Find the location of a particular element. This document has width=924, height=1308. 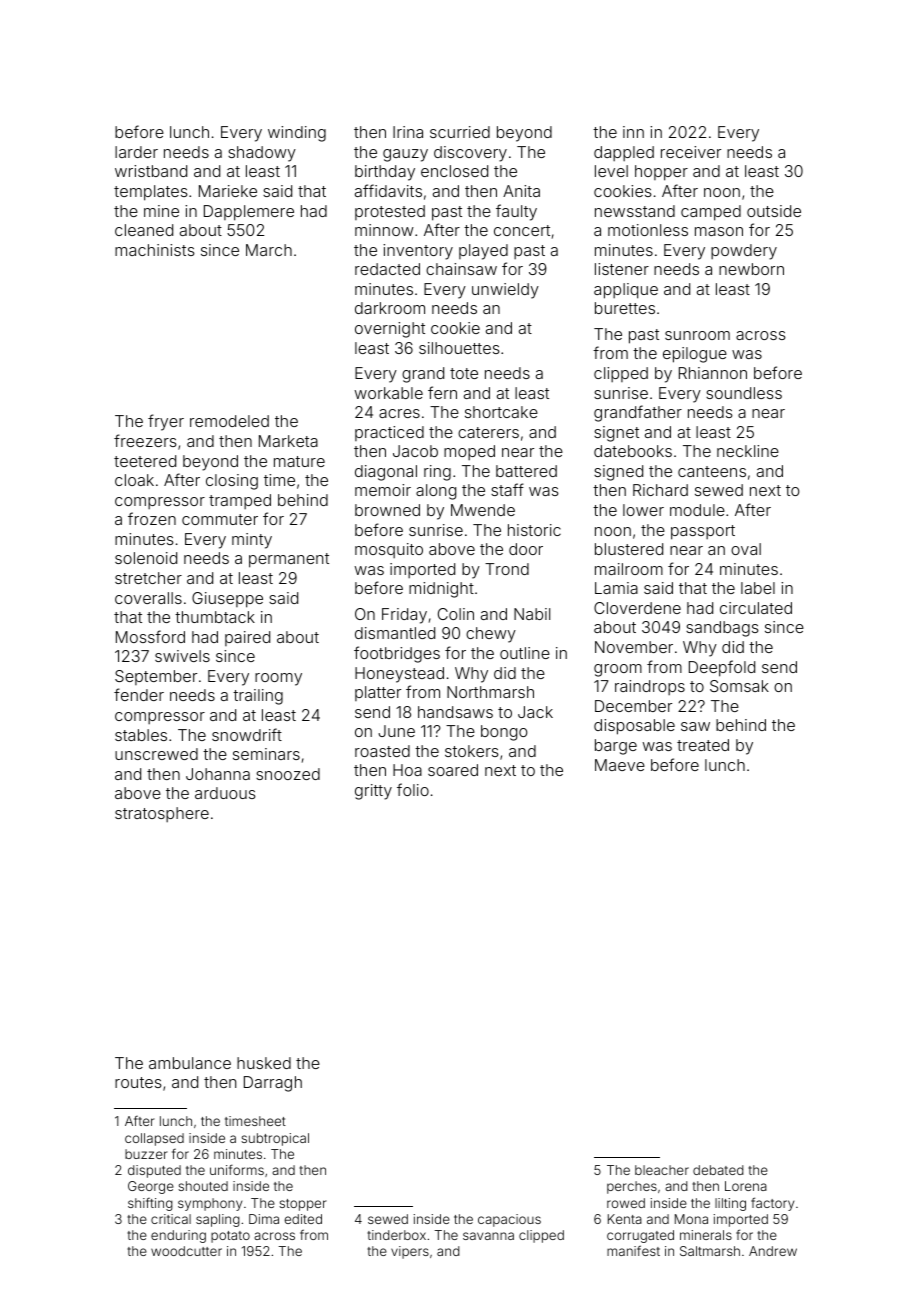

scurried is located at coordinates (460, 132).
